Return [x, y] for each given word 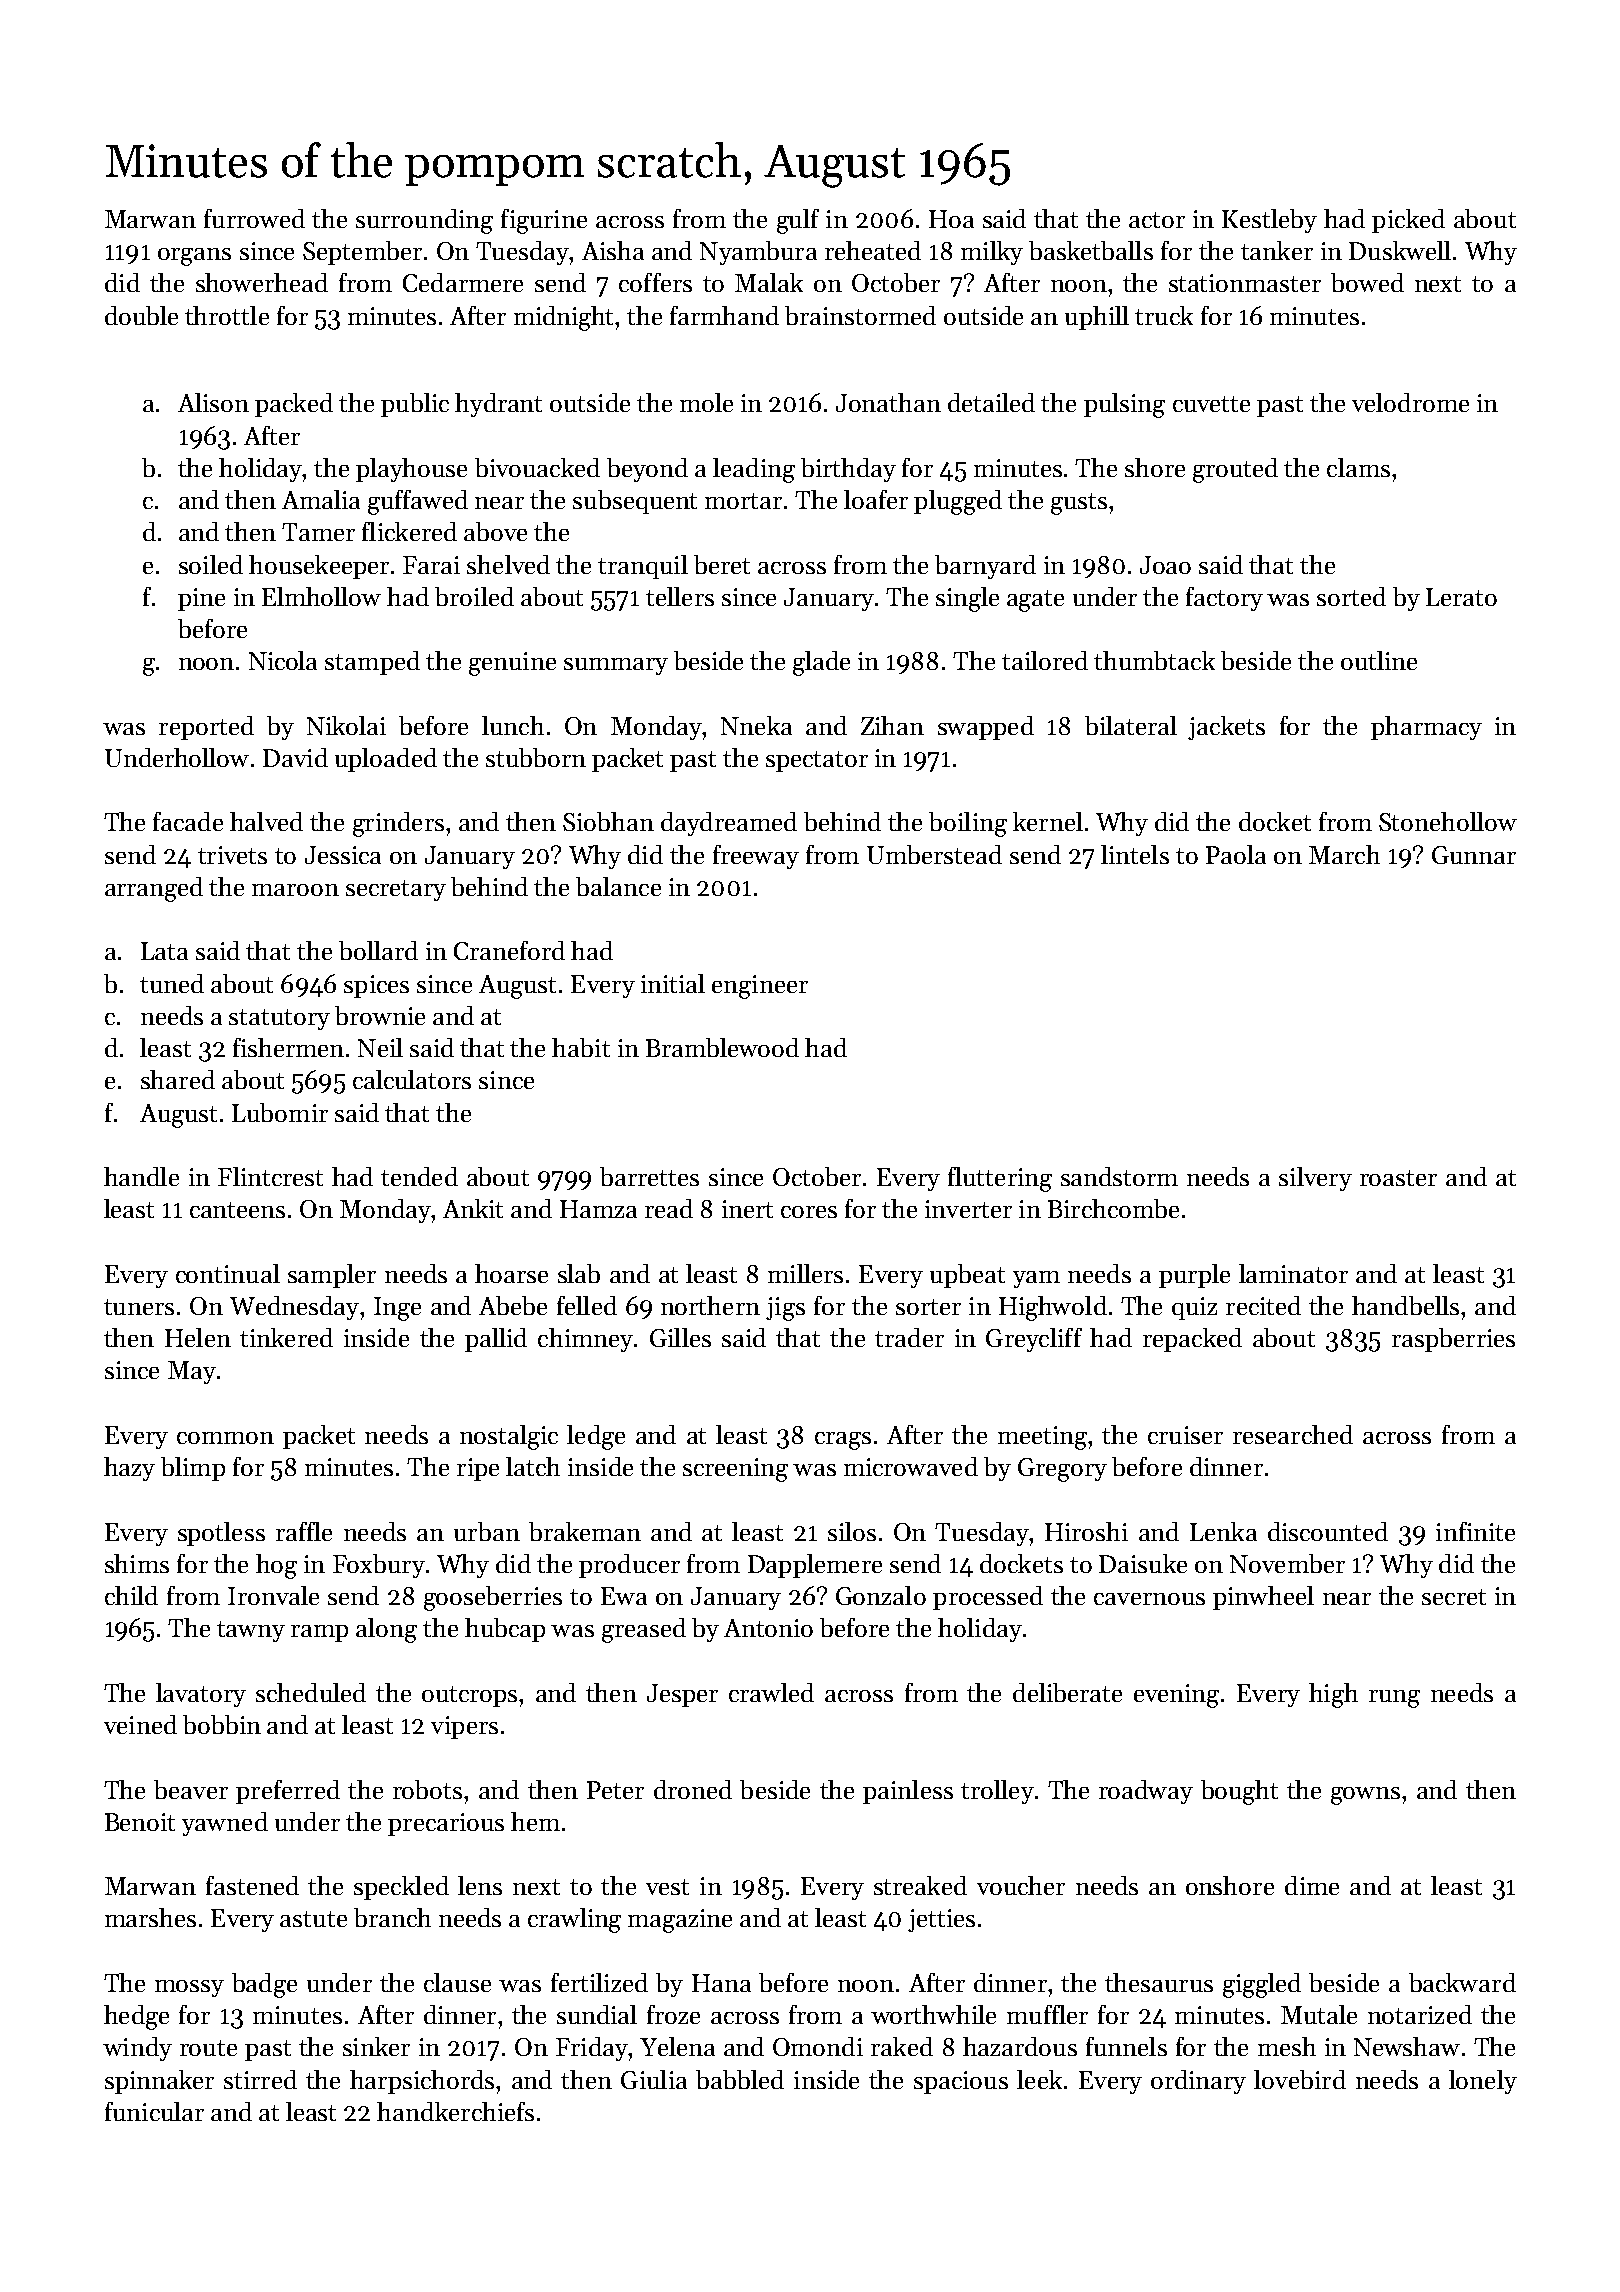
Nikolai [346, 725]
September [362, 253]
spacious [961, 2082]
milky [992, 253]
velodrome [1410, 402]
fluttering [1000, 1179]
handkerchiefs [455, 2111]
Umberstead [934, 854]
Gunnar [1474, 855]
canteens [237, 1210]
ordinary [1198, 2082]
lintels [1135, 854]
